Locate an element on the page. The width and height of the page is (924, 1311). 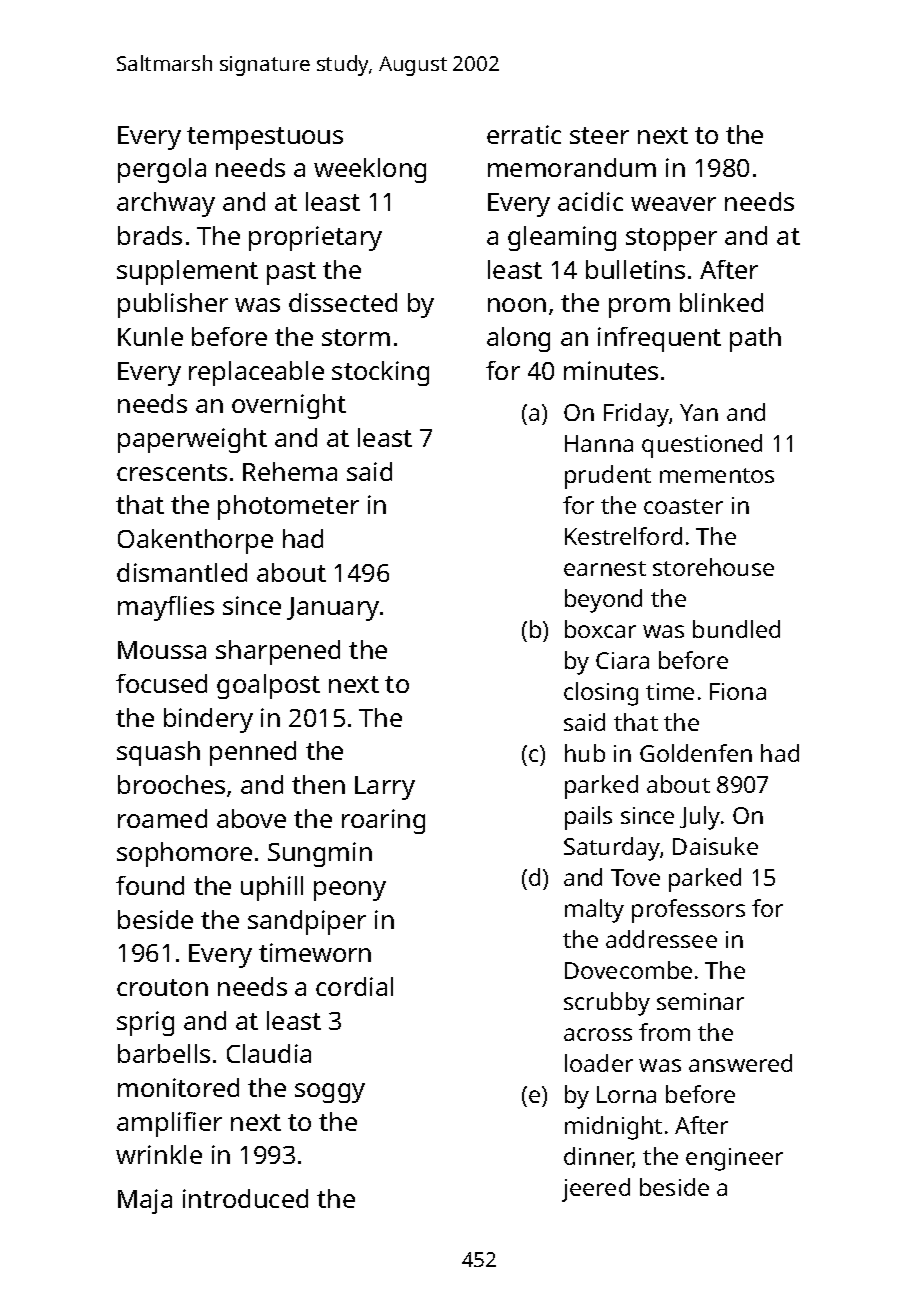
past is located at coordinates (291, 273).
